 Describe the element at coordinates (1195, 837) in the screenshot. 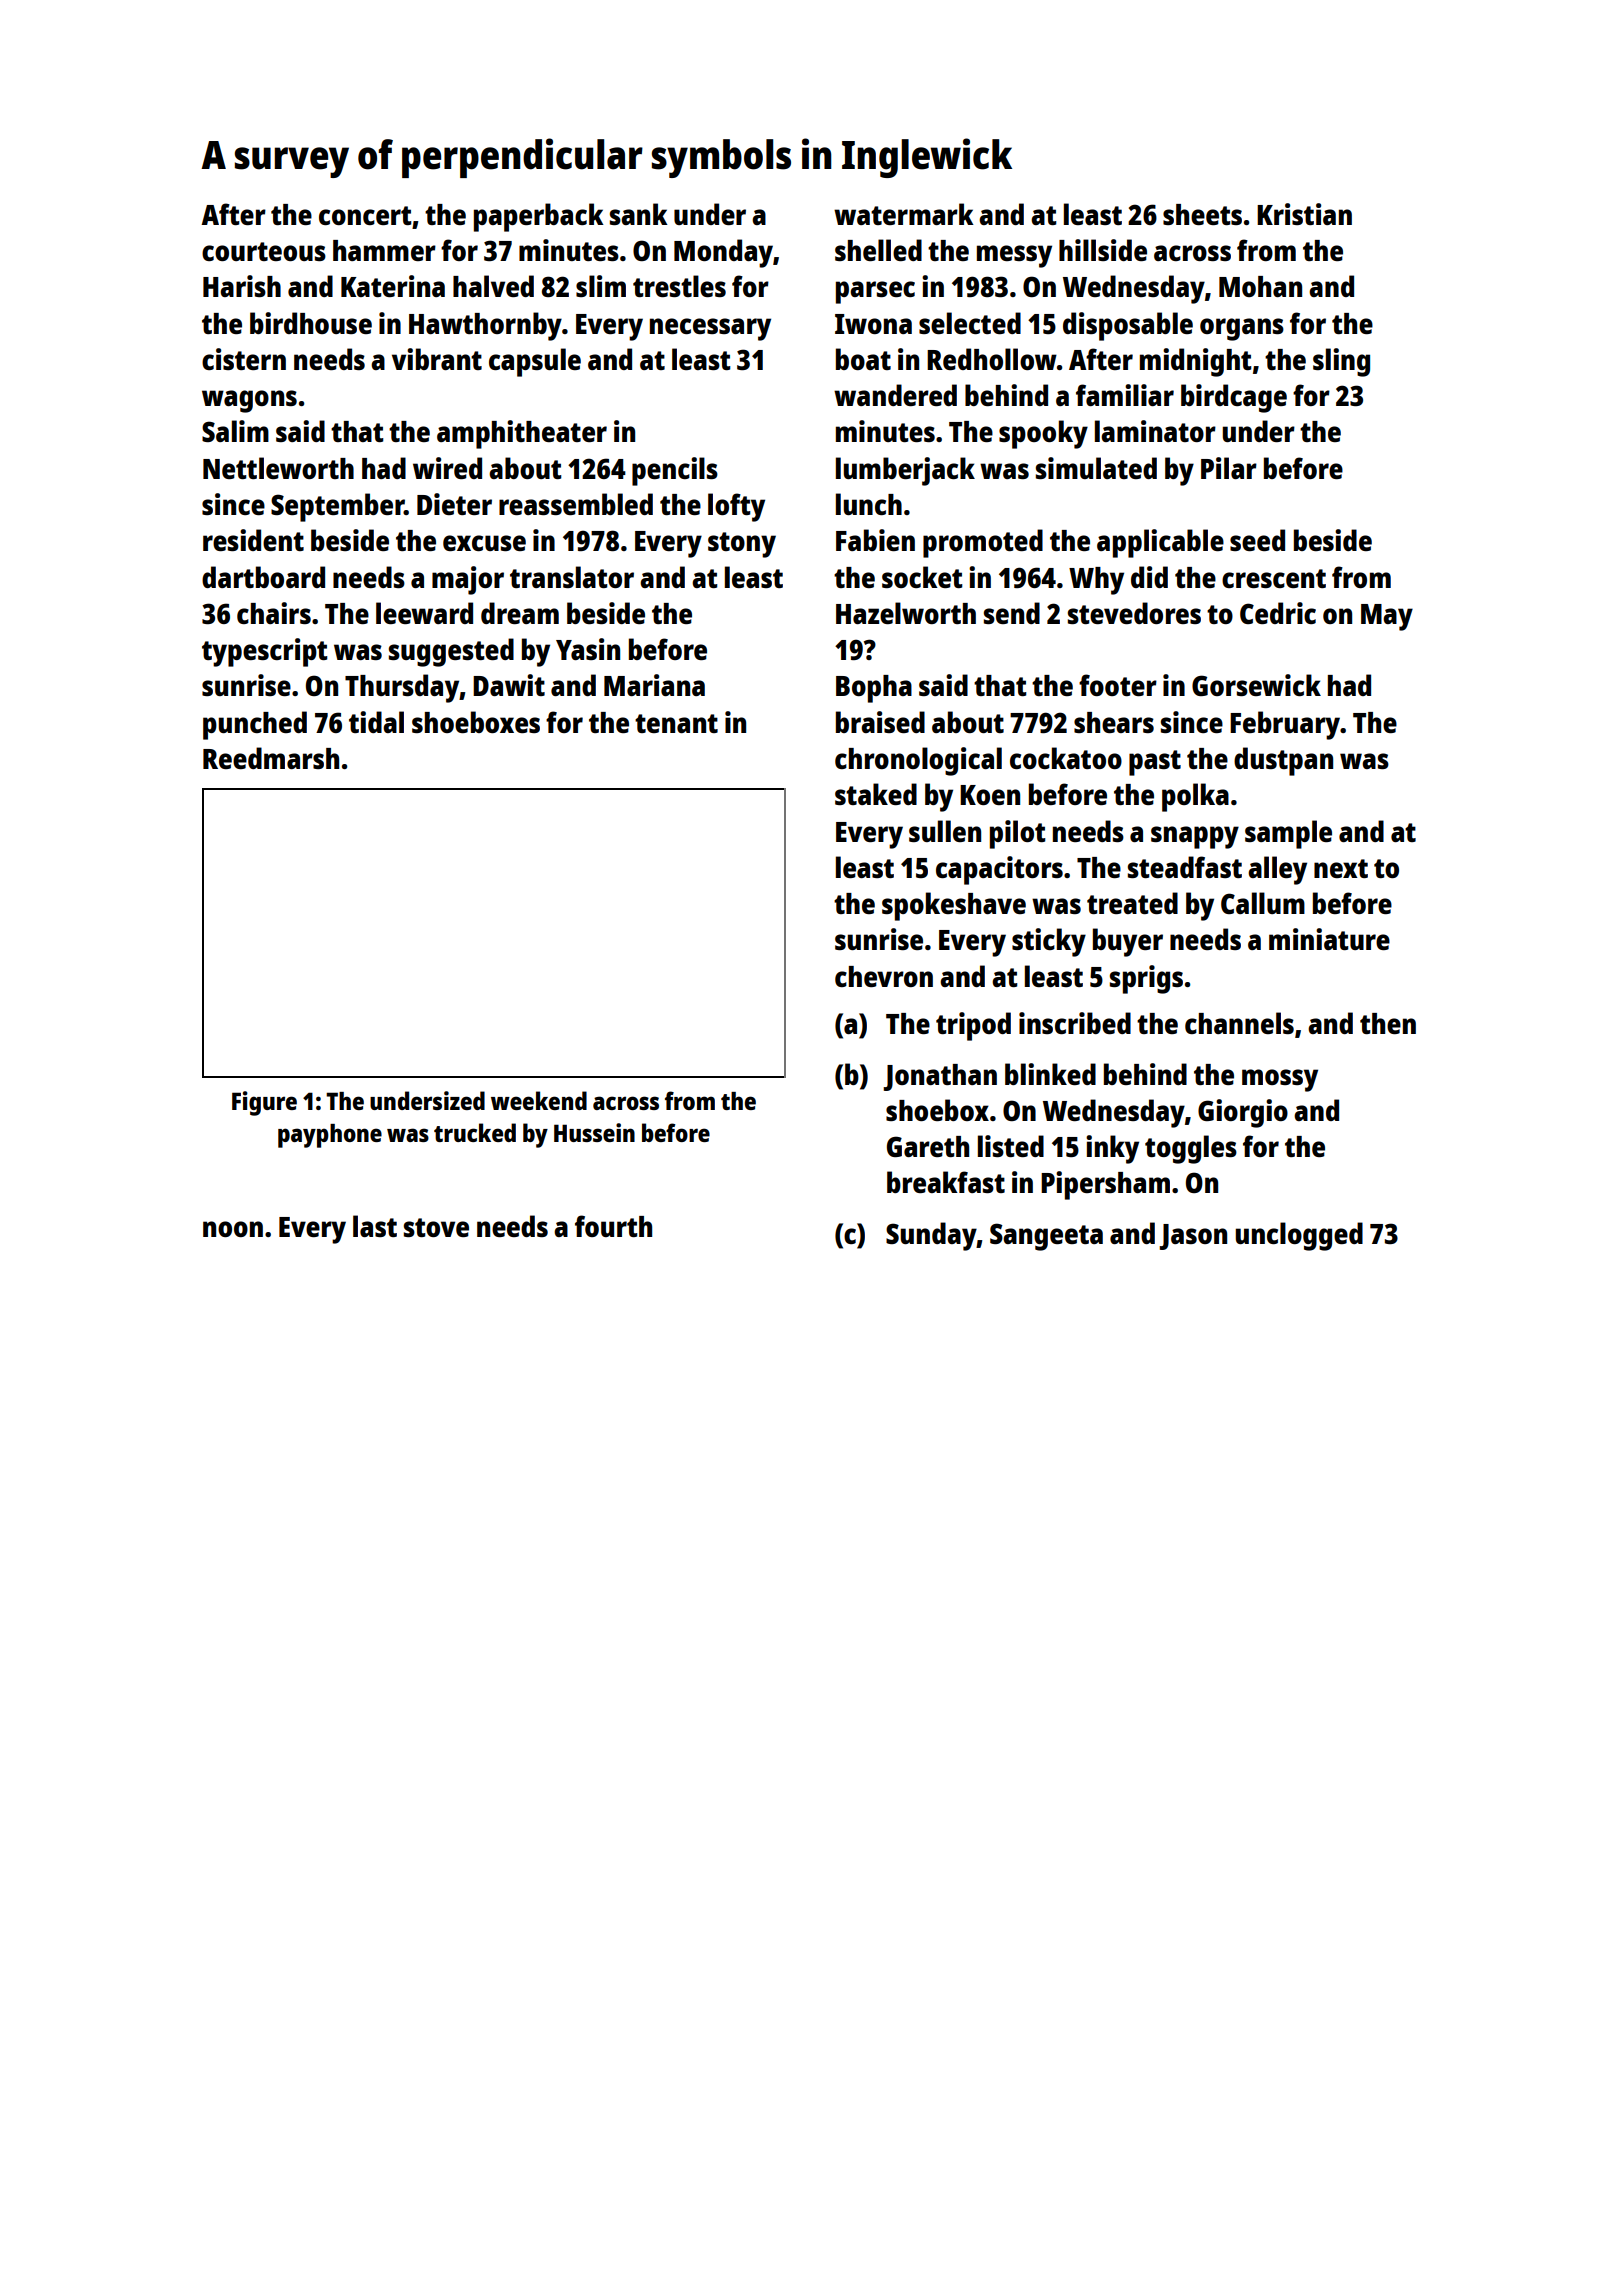

I see `snappy` at that location.
